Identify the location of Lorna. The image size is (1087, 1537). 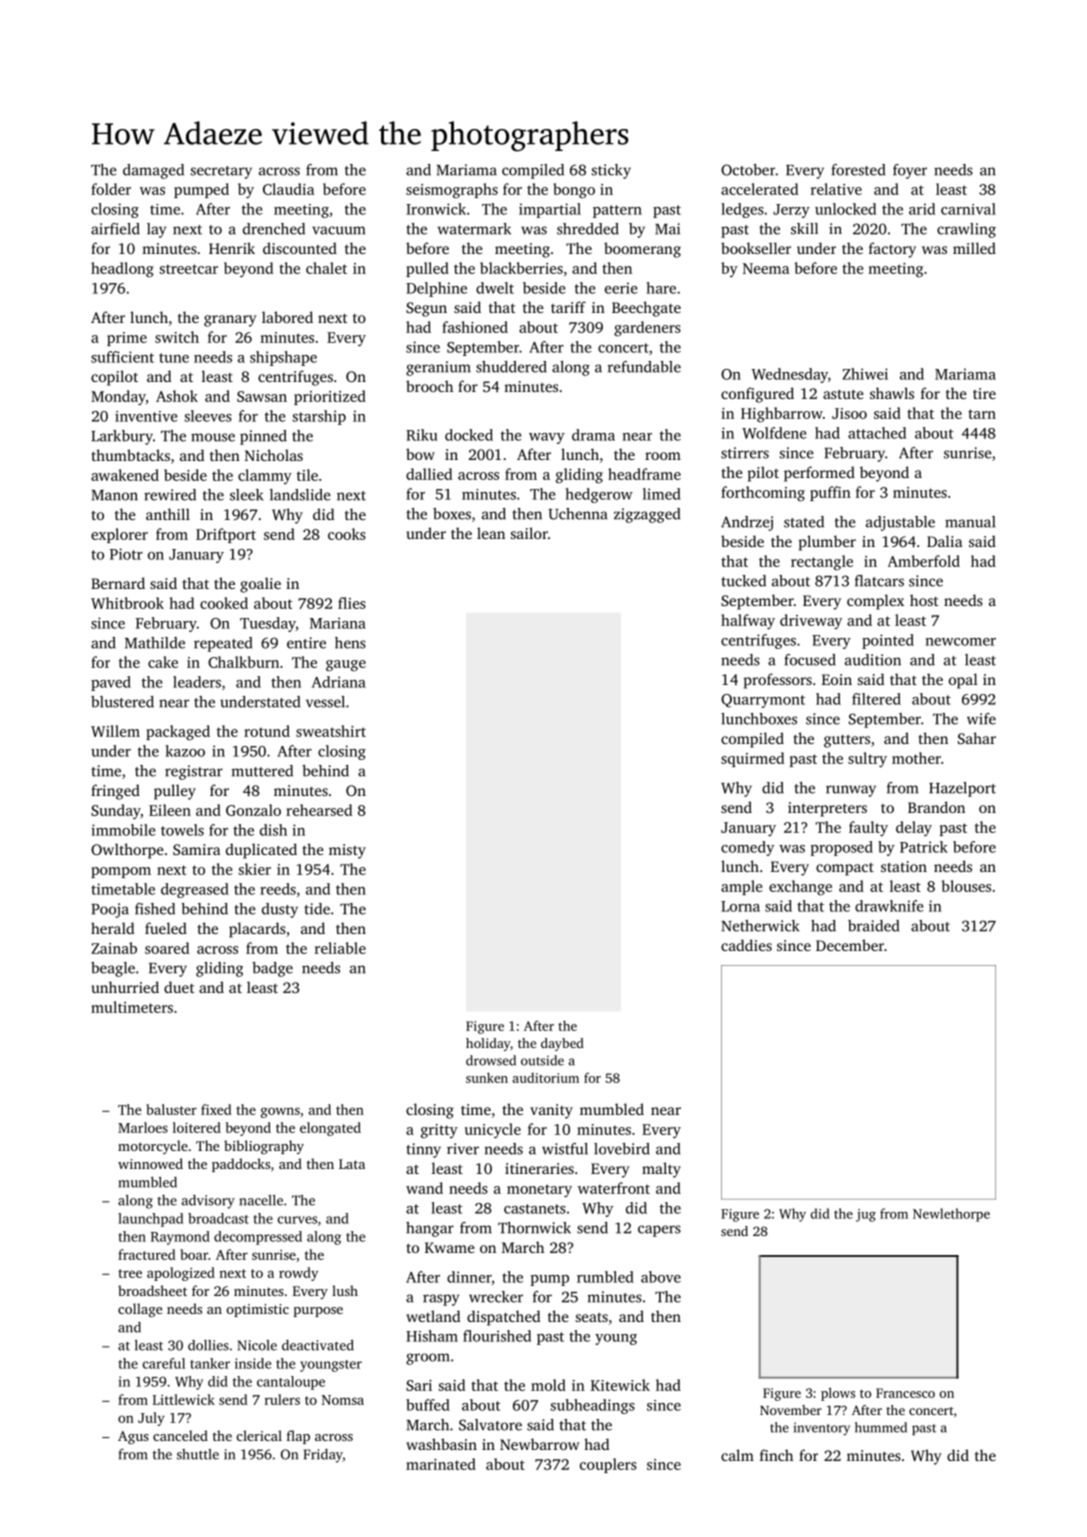
(740, 906).
